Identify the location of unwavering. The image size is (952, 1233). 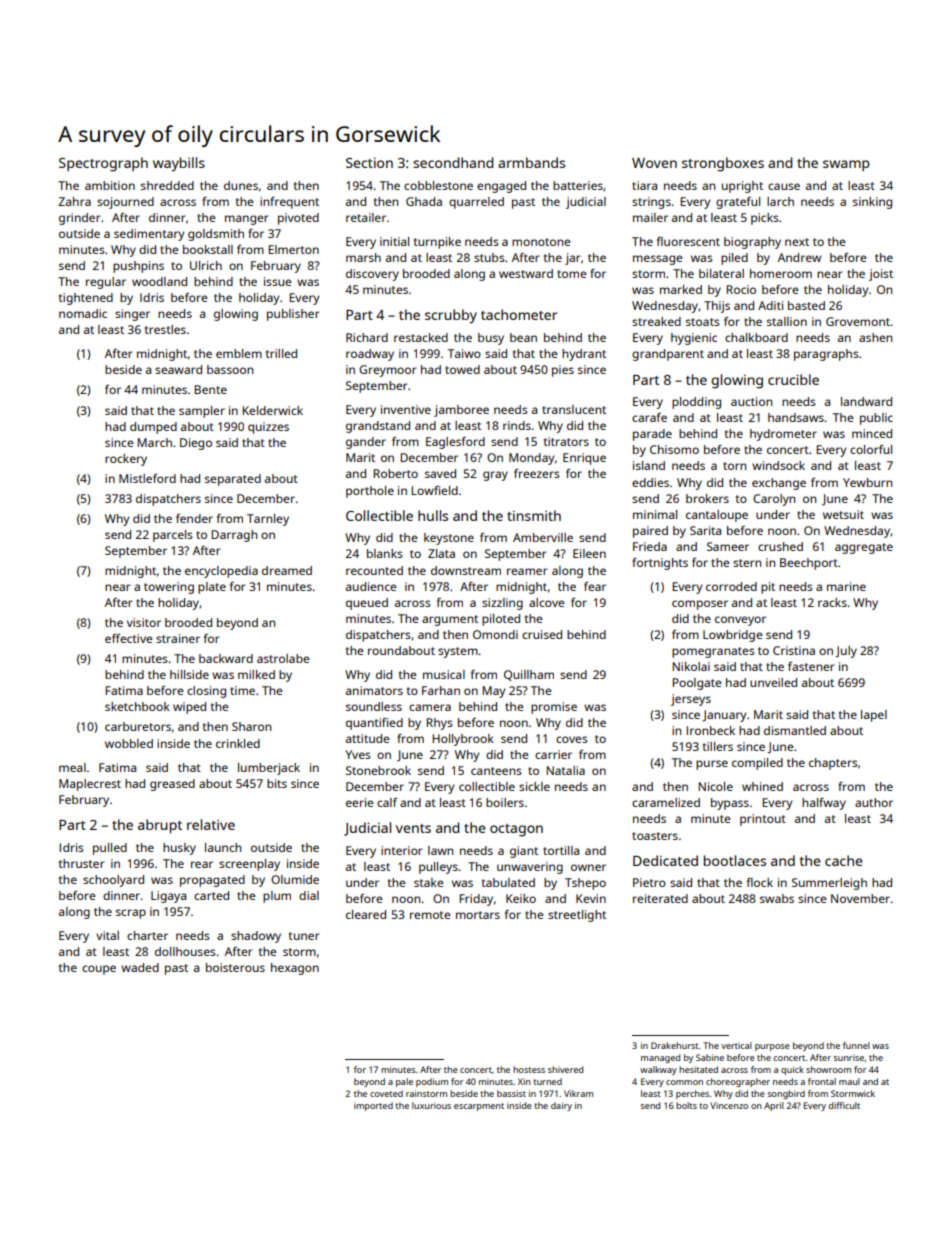
(530, 868).
